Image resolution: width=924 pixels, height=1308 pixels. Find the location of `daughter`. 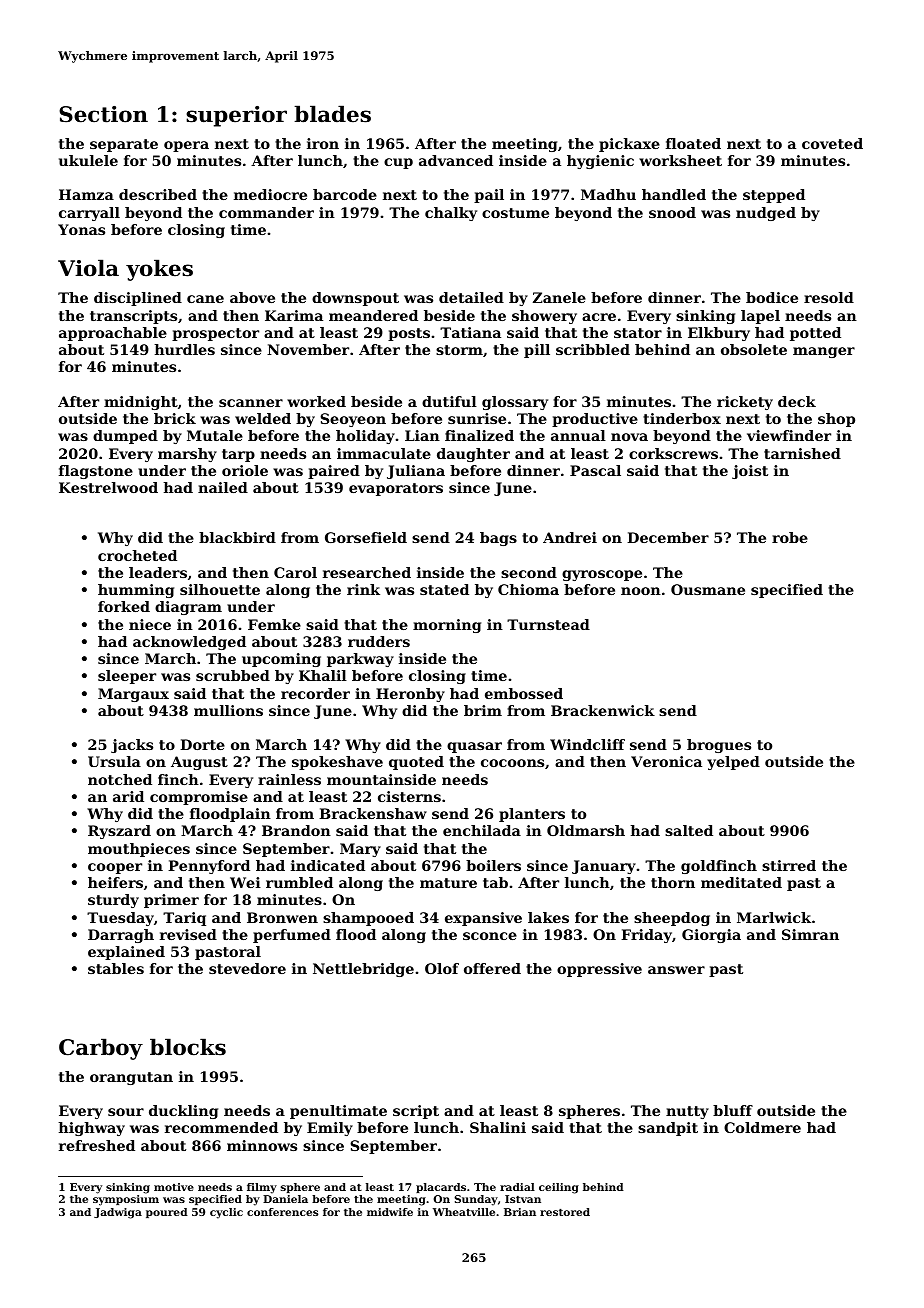

daughter is located at coordinates (473, 455).
